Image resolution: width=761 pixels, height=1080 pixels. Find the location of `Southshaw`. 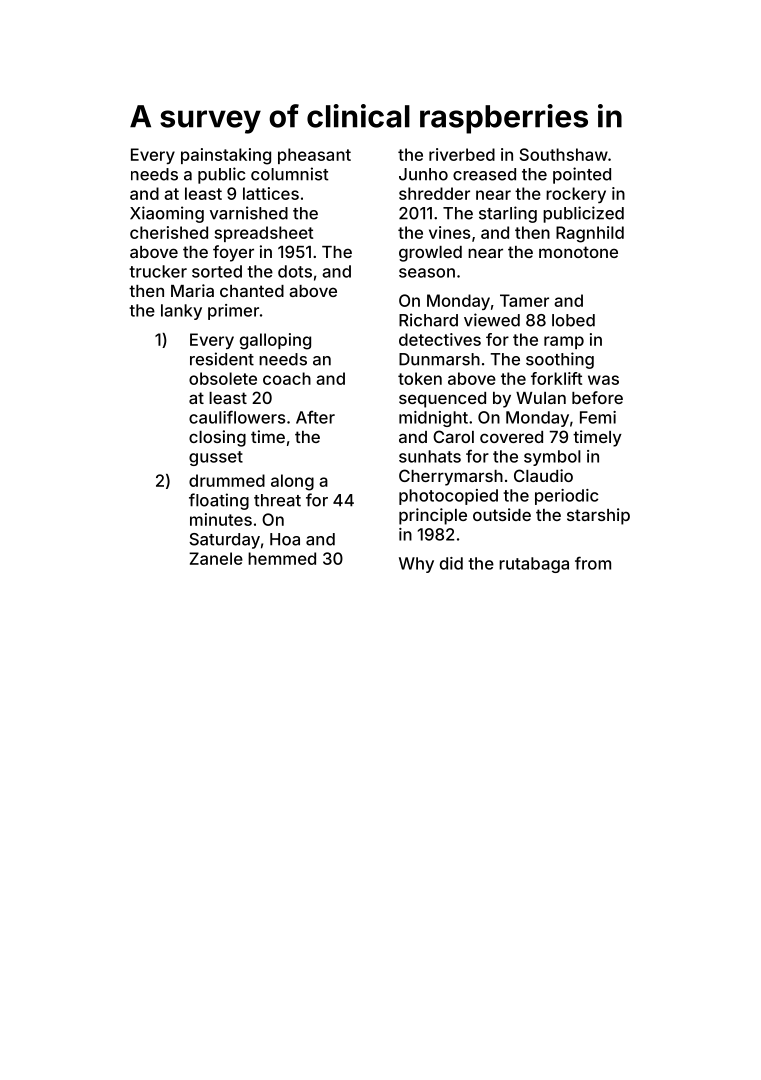

Southshaw is located at coordinates (564, 154).
